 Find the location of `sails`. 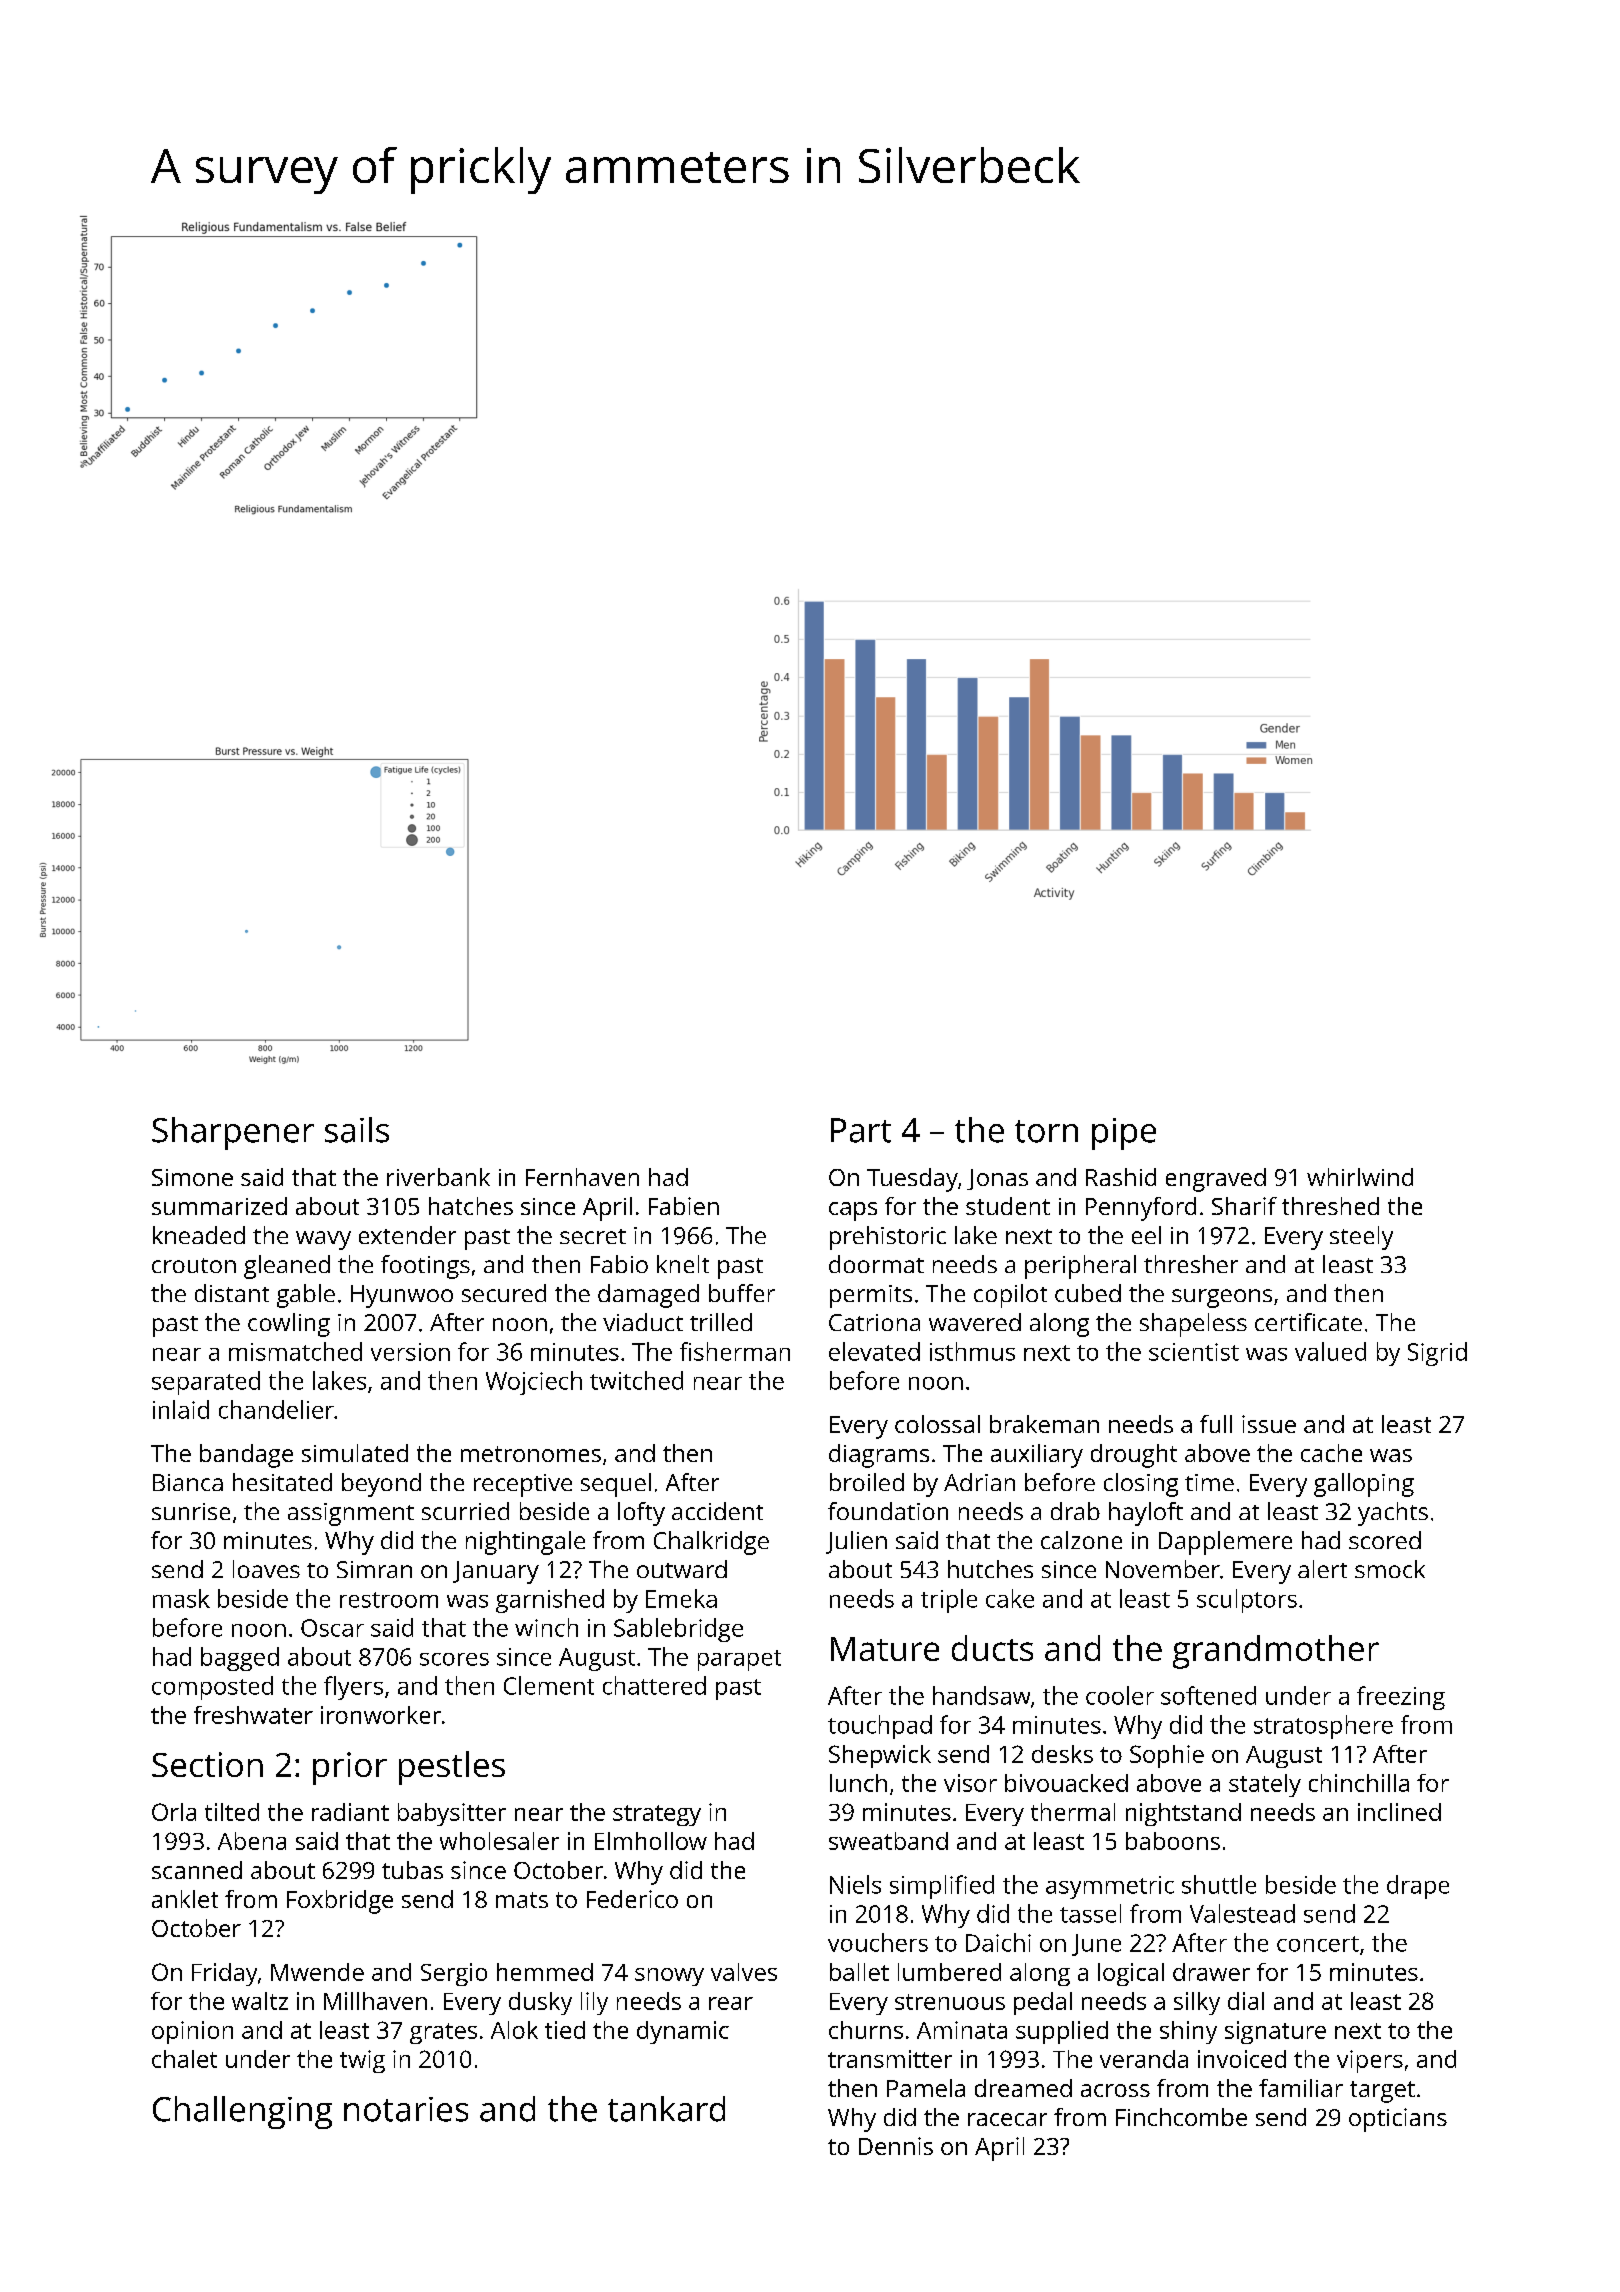

sails is located at coordinates (357, 1130).
